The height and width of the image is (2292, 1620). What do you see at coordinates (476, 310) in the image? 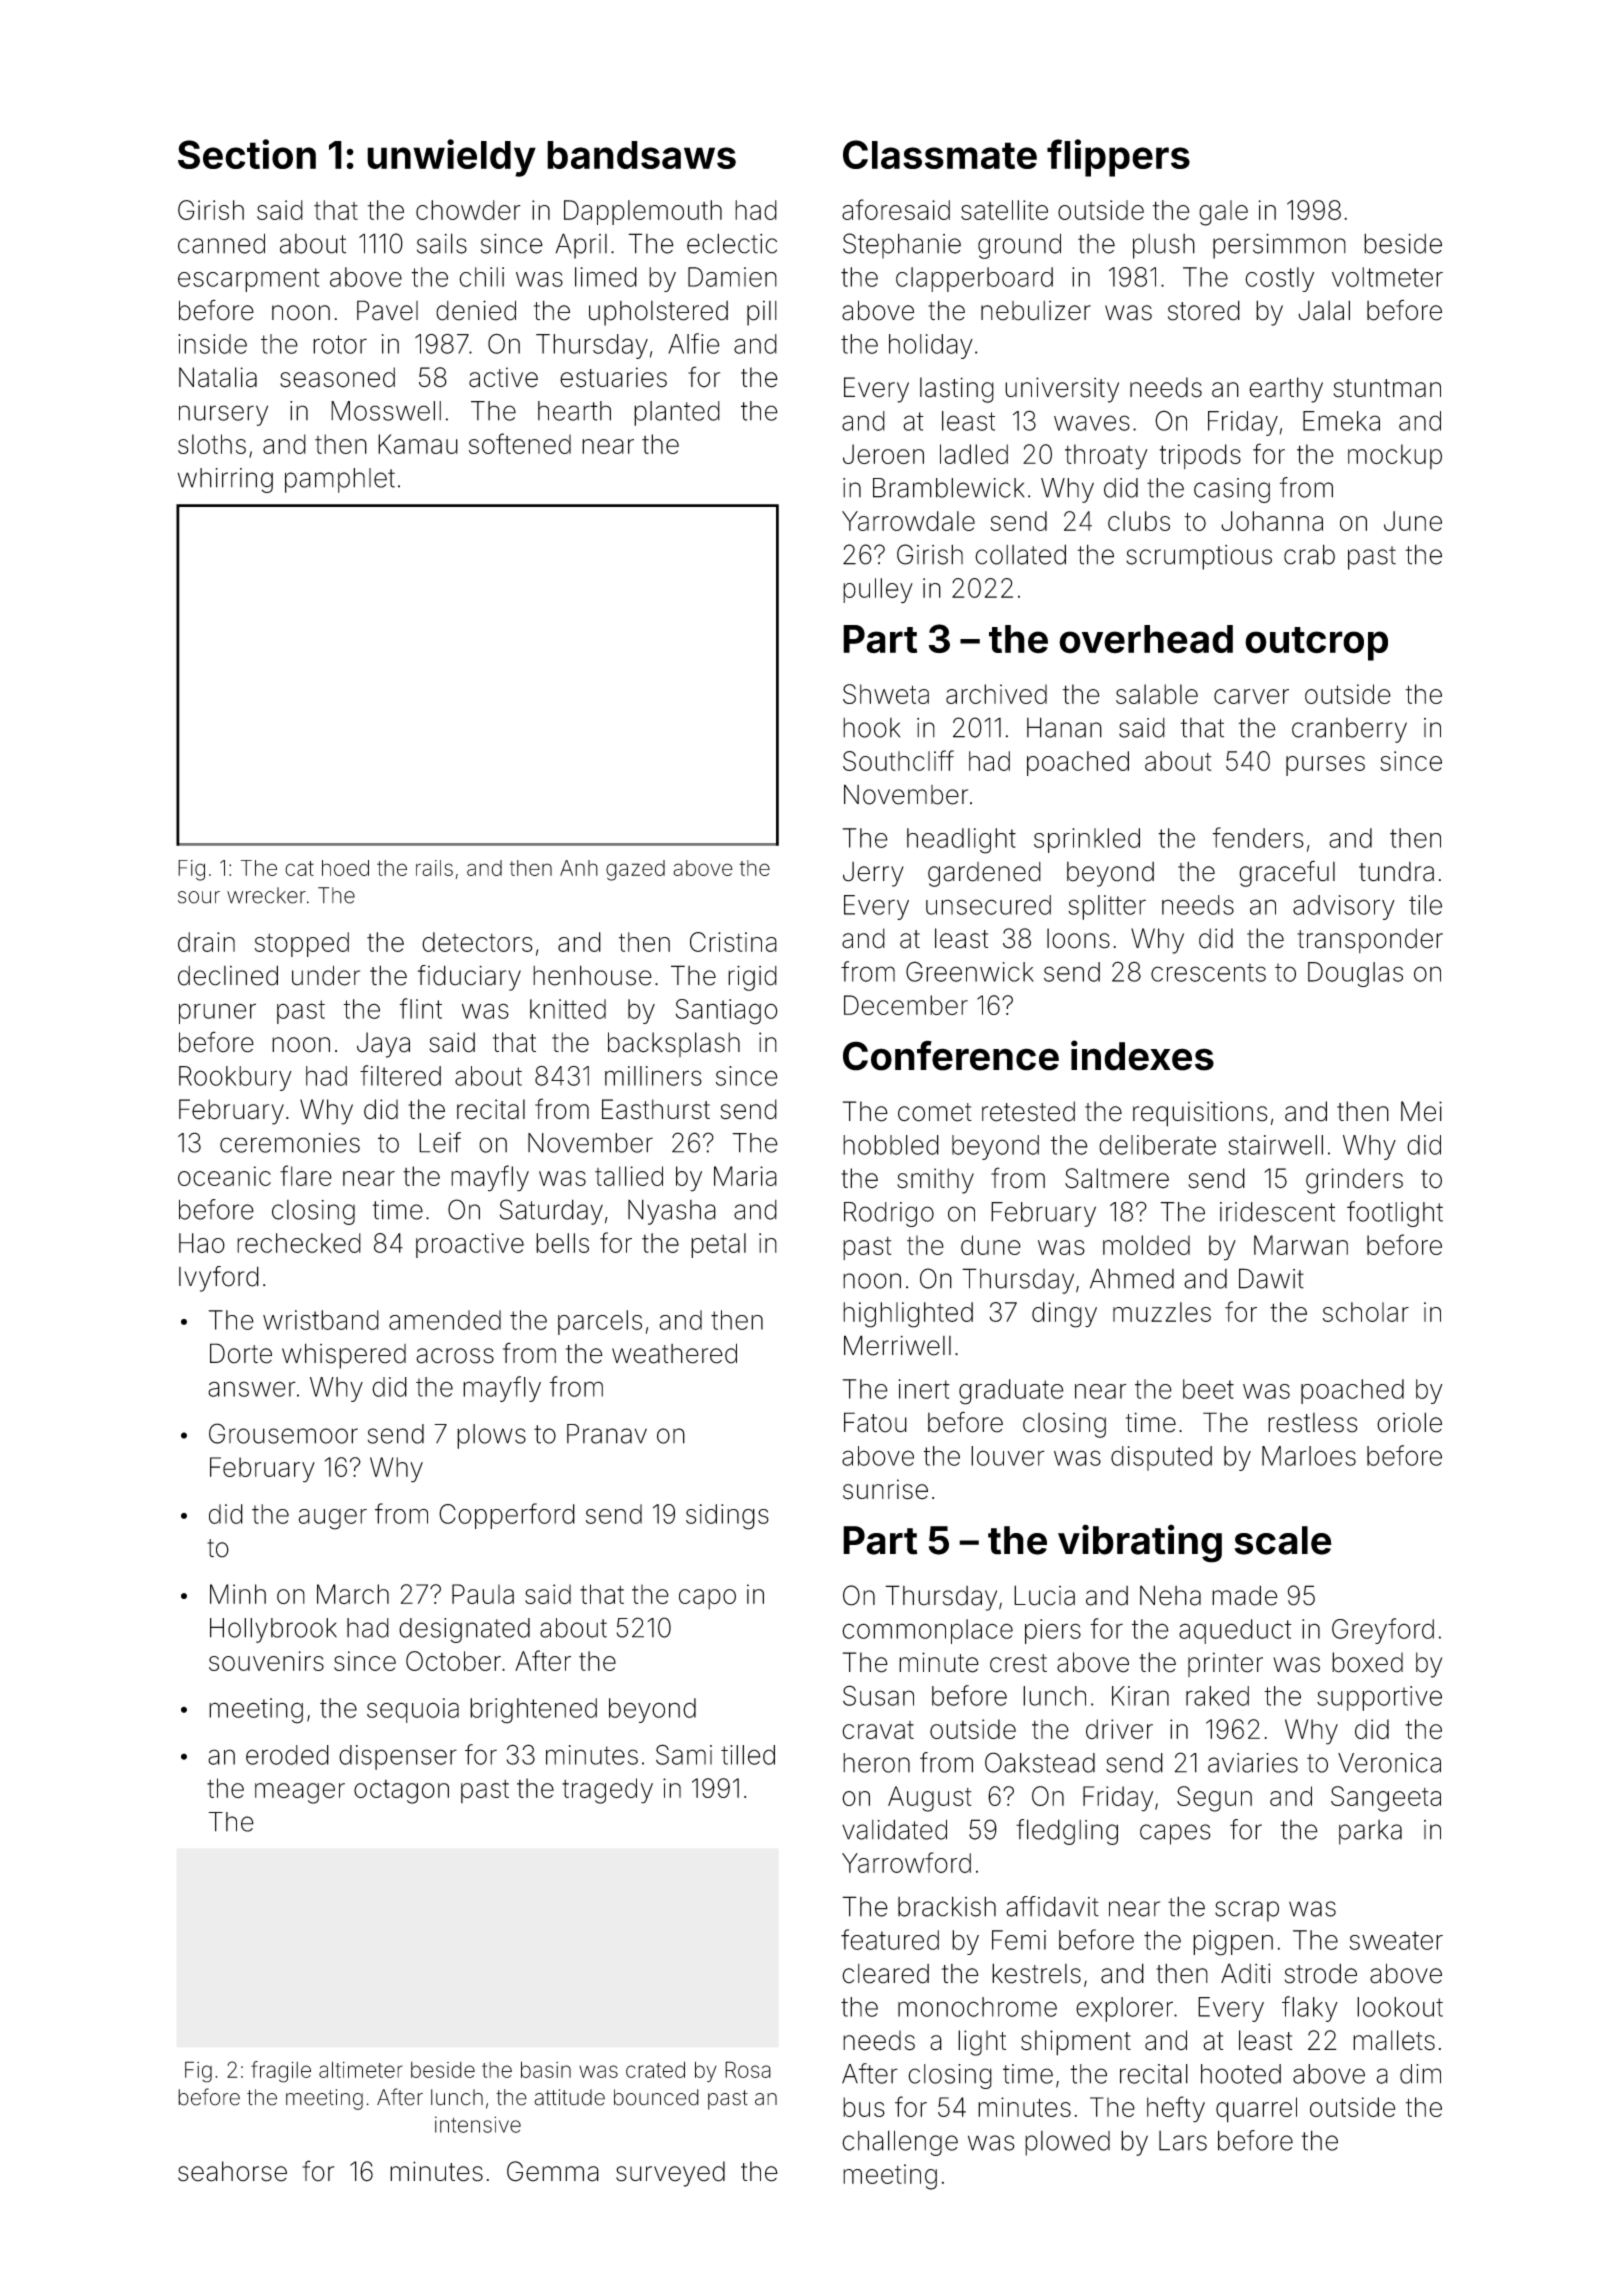
I see `denied` at bounding box center [476, 310].
